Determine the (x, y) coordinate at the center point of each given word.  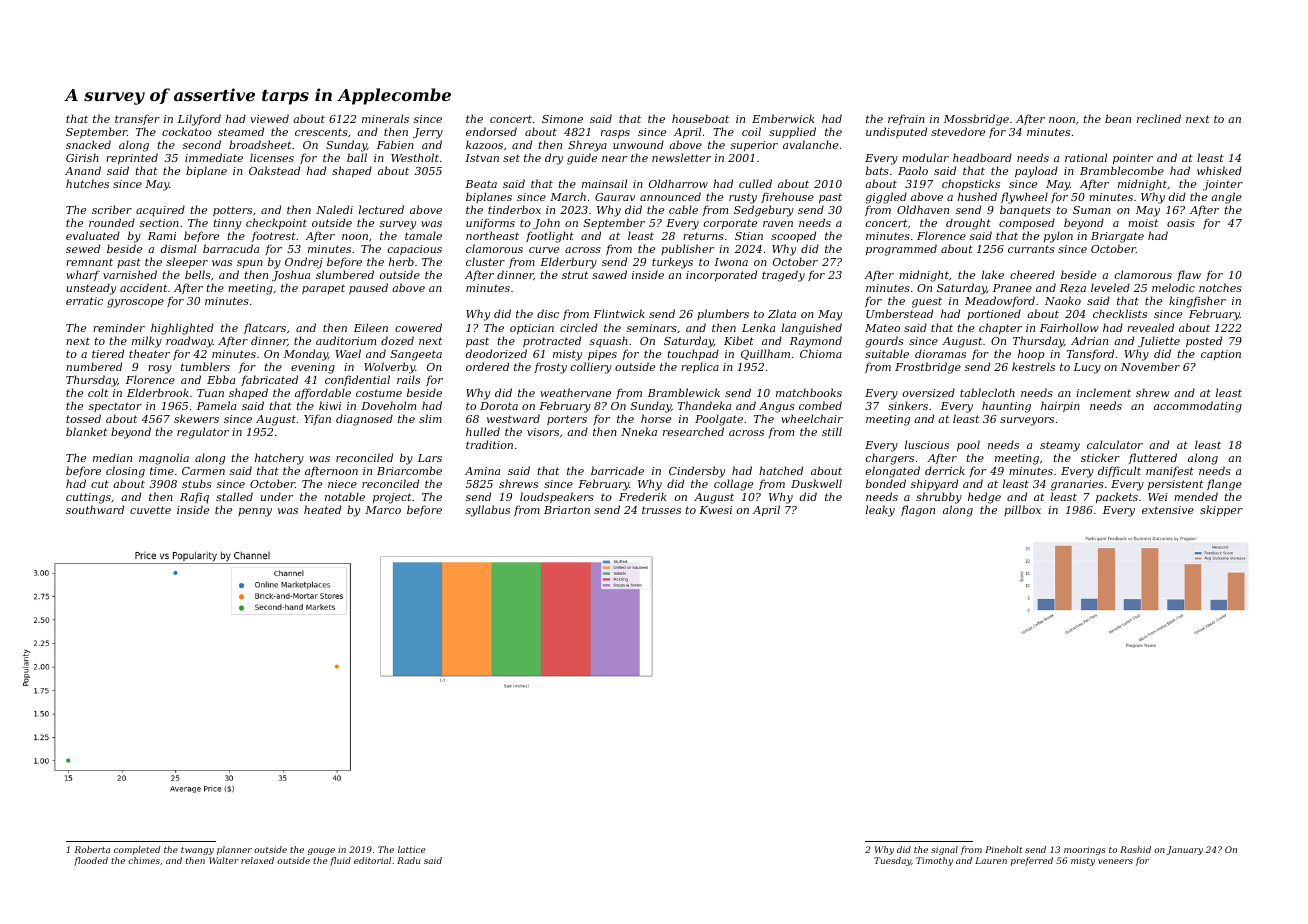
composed (1027, 223)
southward (95, 509)
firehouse (787, 197)
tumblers (205, 366)
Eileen (371, 327)
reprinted (132, 159)
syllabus (488, 511)
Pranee (1012, 288)
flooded (91, 861)
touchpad (693, 354)
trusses (661, 510)
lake (993, 274)
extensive (1168, 510)
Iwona (731, 262)
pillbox (1022, 510)
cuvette (150, 510)
